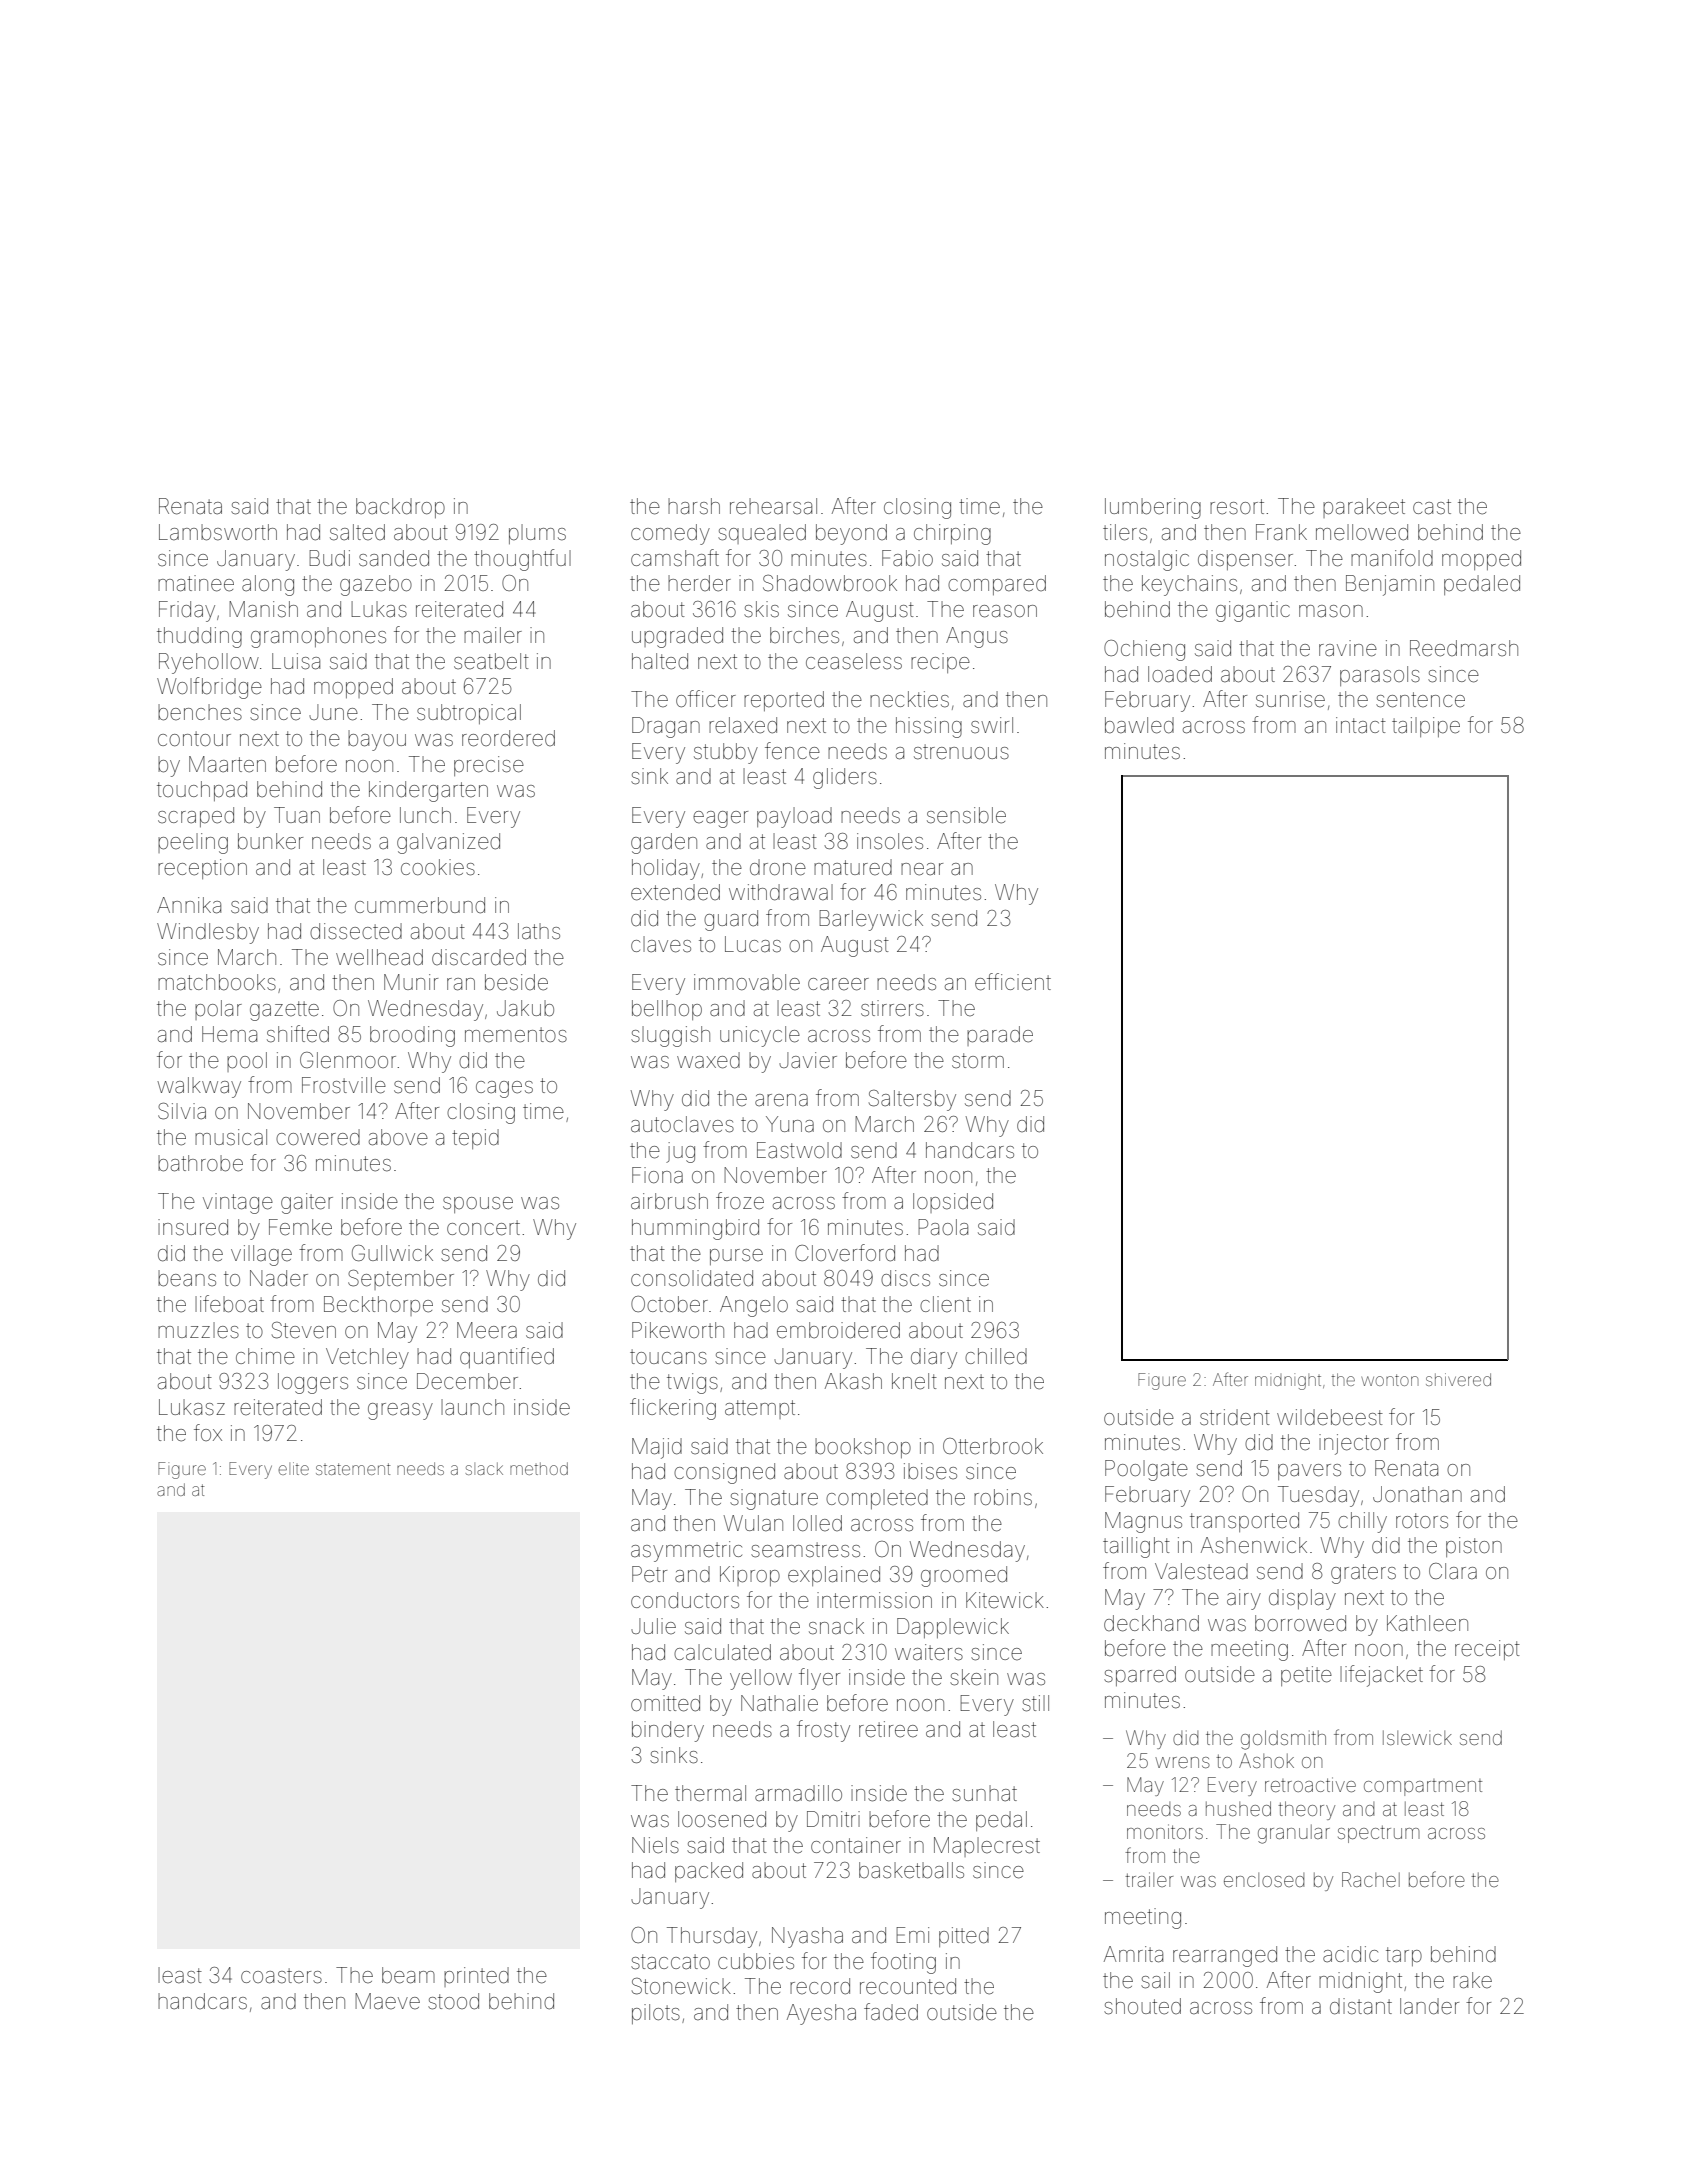 Image resolution: width=1683 pixels, height=2178 pixels. Describe the element at coordinates (1013, 982) in the screenshot. I see `efficient` at that location.
